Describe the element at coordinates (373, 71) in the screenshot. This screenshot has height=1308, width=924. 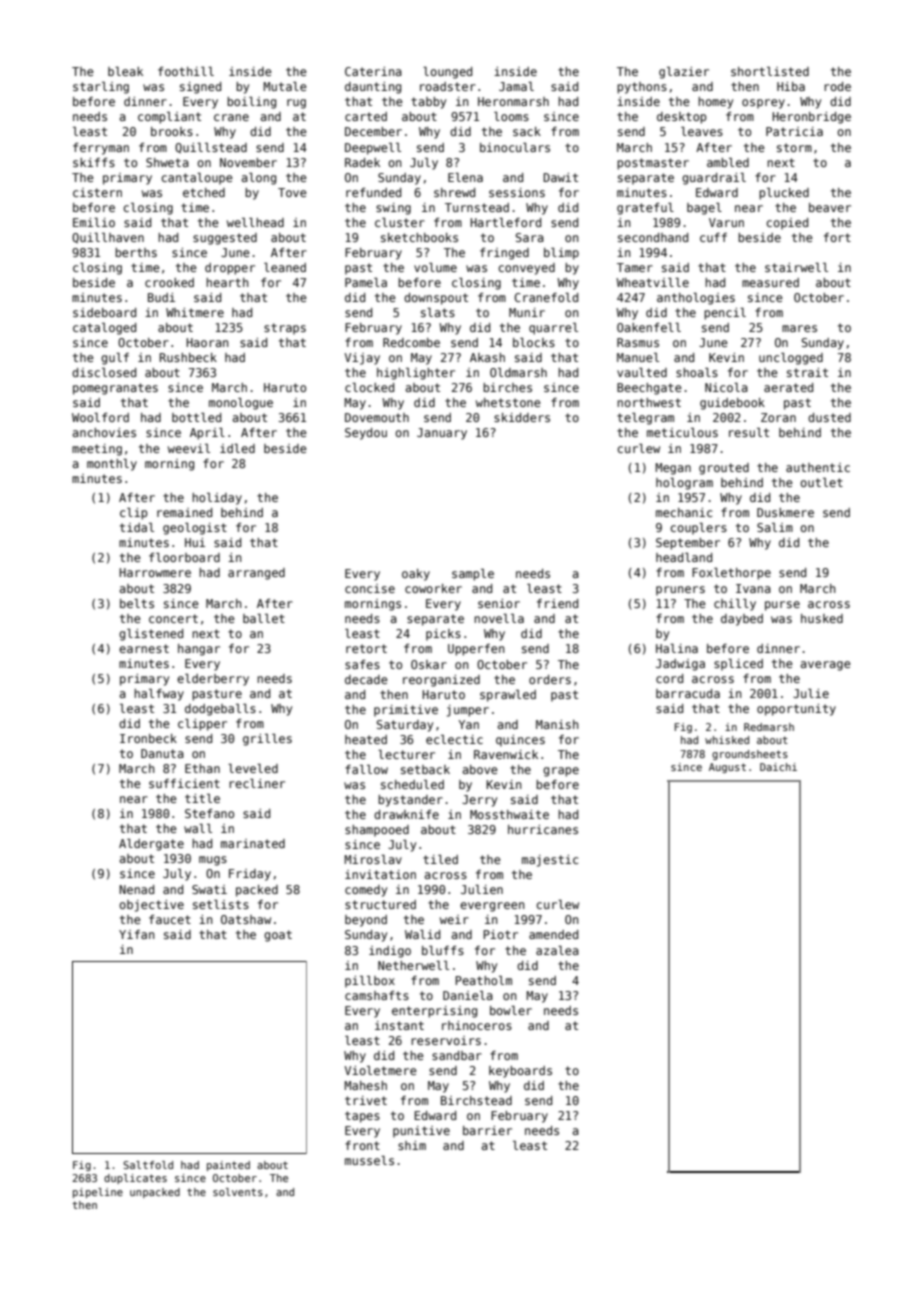
I see `Caterina` at that location.
